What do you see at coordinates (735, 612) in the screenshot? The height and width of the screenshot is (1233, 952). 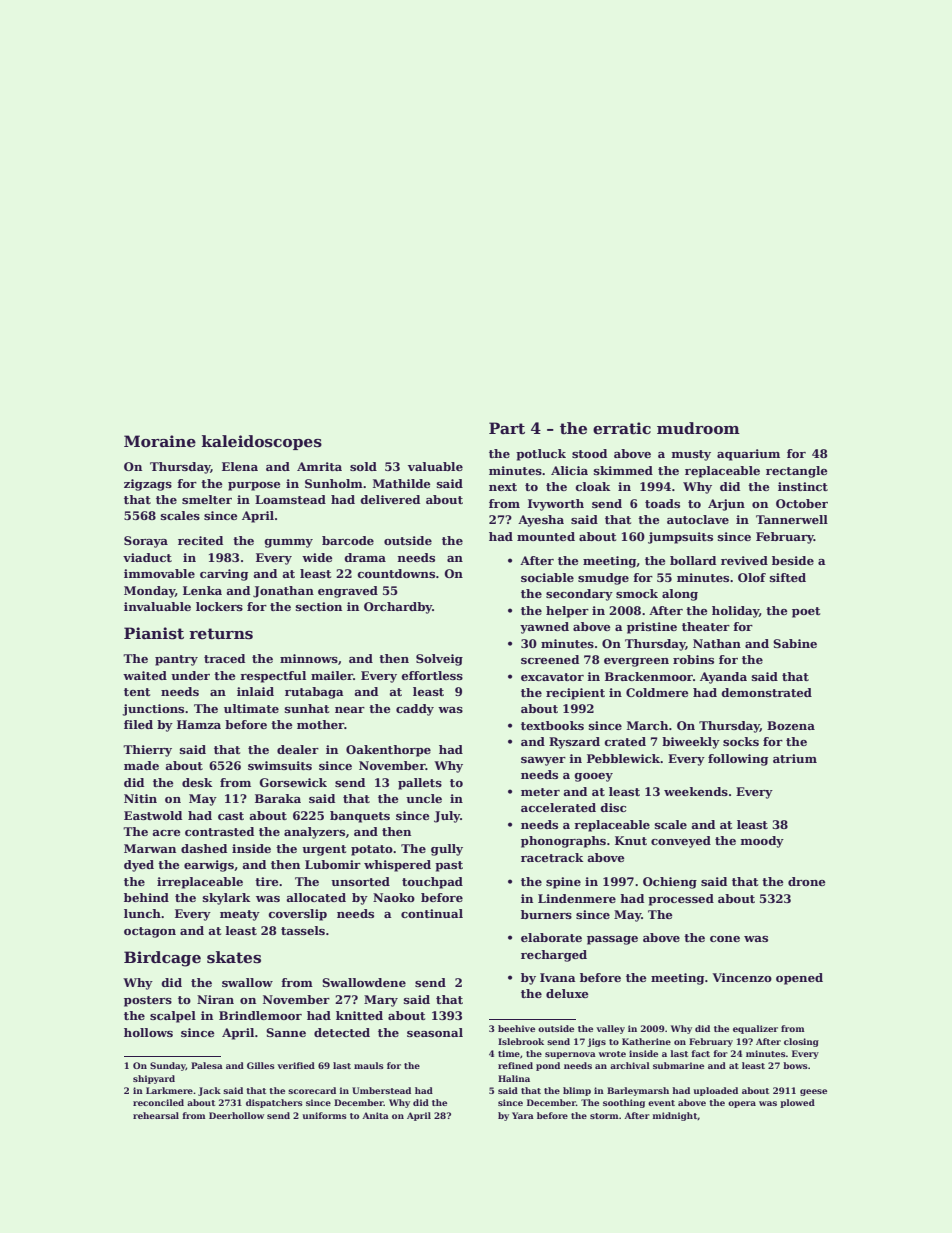 I see `holiday` at bounding box center [735, 612].
